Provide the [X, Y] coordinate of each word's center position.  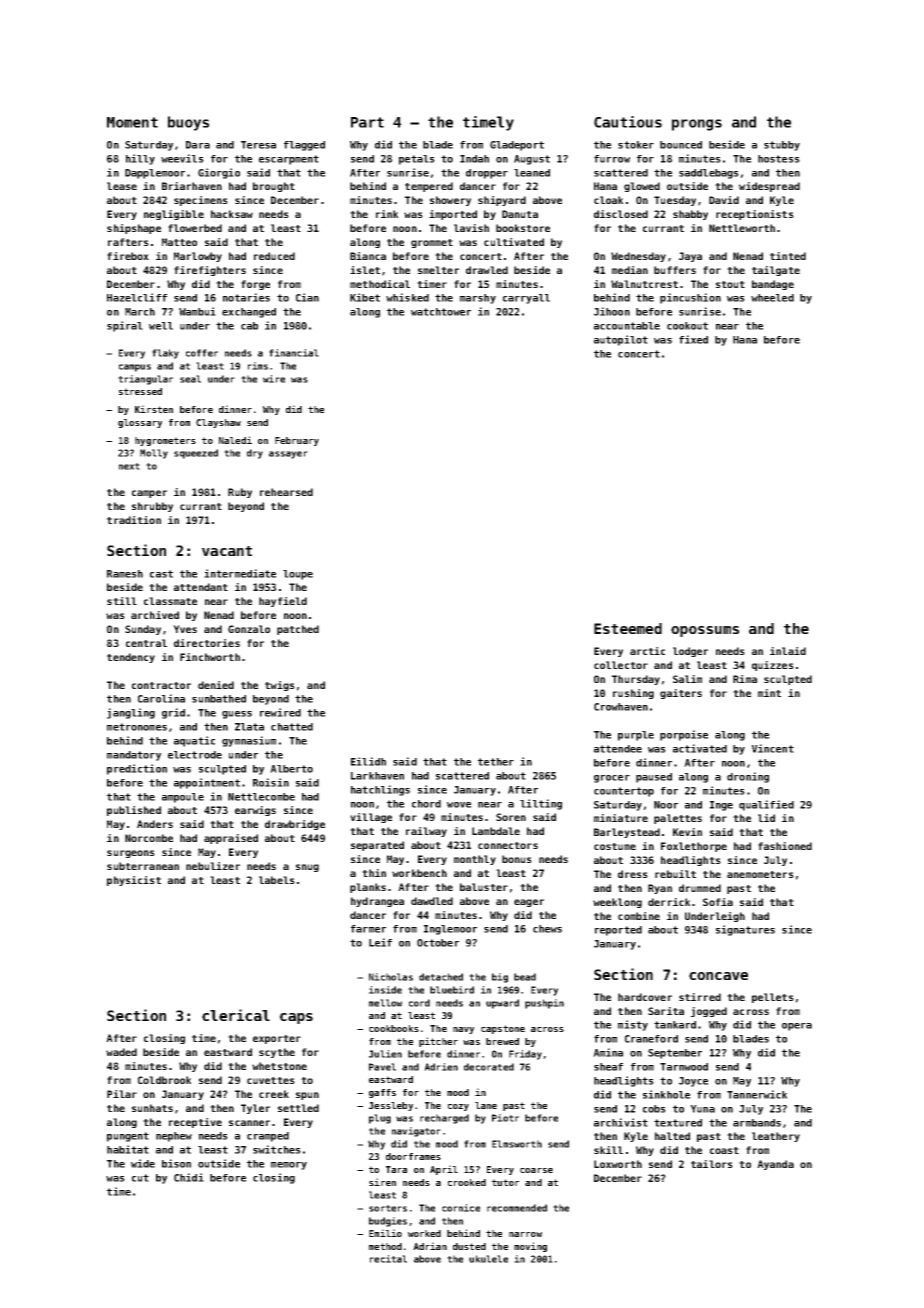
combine [639, 916]
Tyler [255, 1109]
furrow [612, 159]
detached [441, 977]
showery [450, 201]
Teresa [258, 145]
